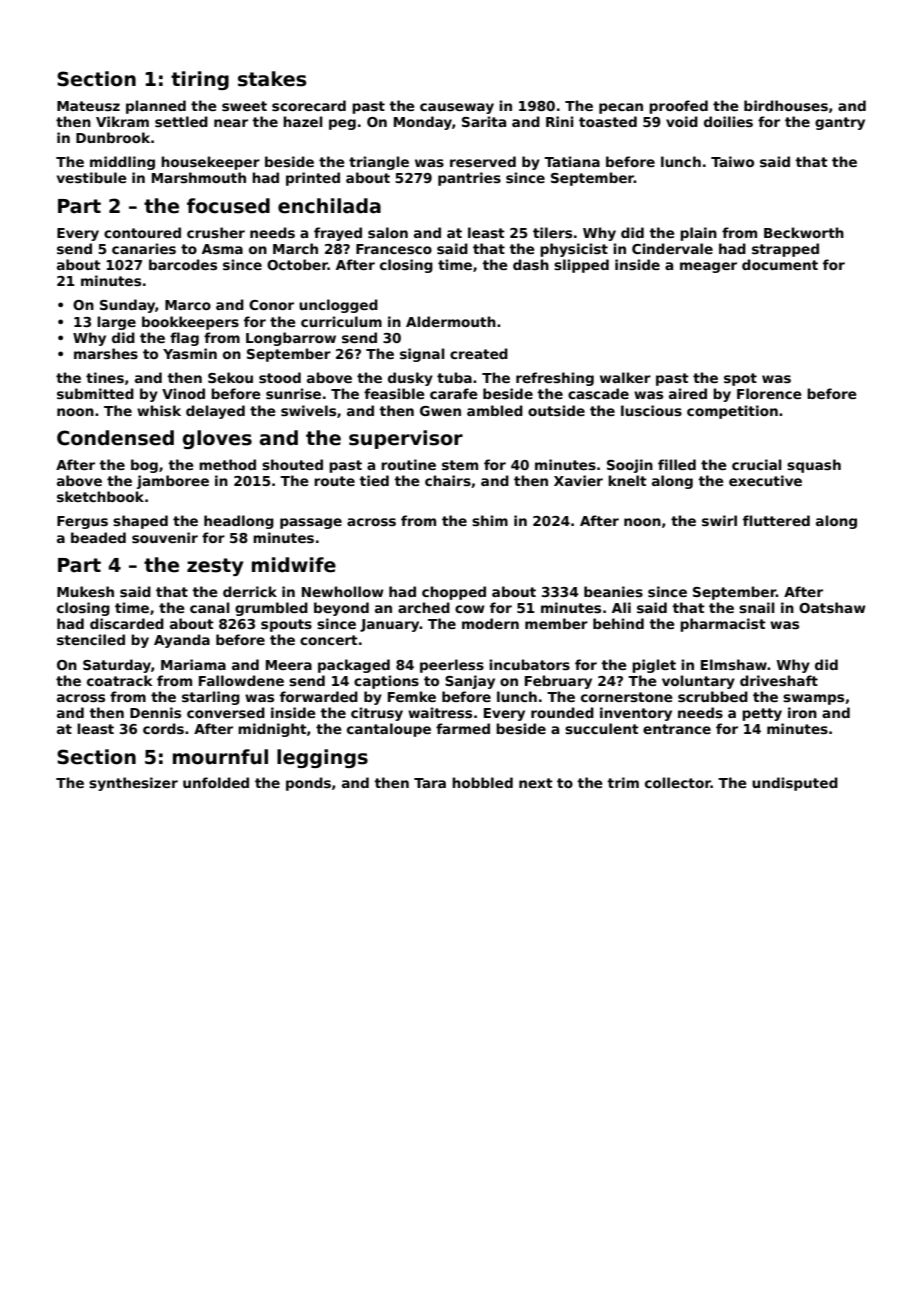 This page has height=1308, width=924. I want to click on tilers, so click(552, 232).
